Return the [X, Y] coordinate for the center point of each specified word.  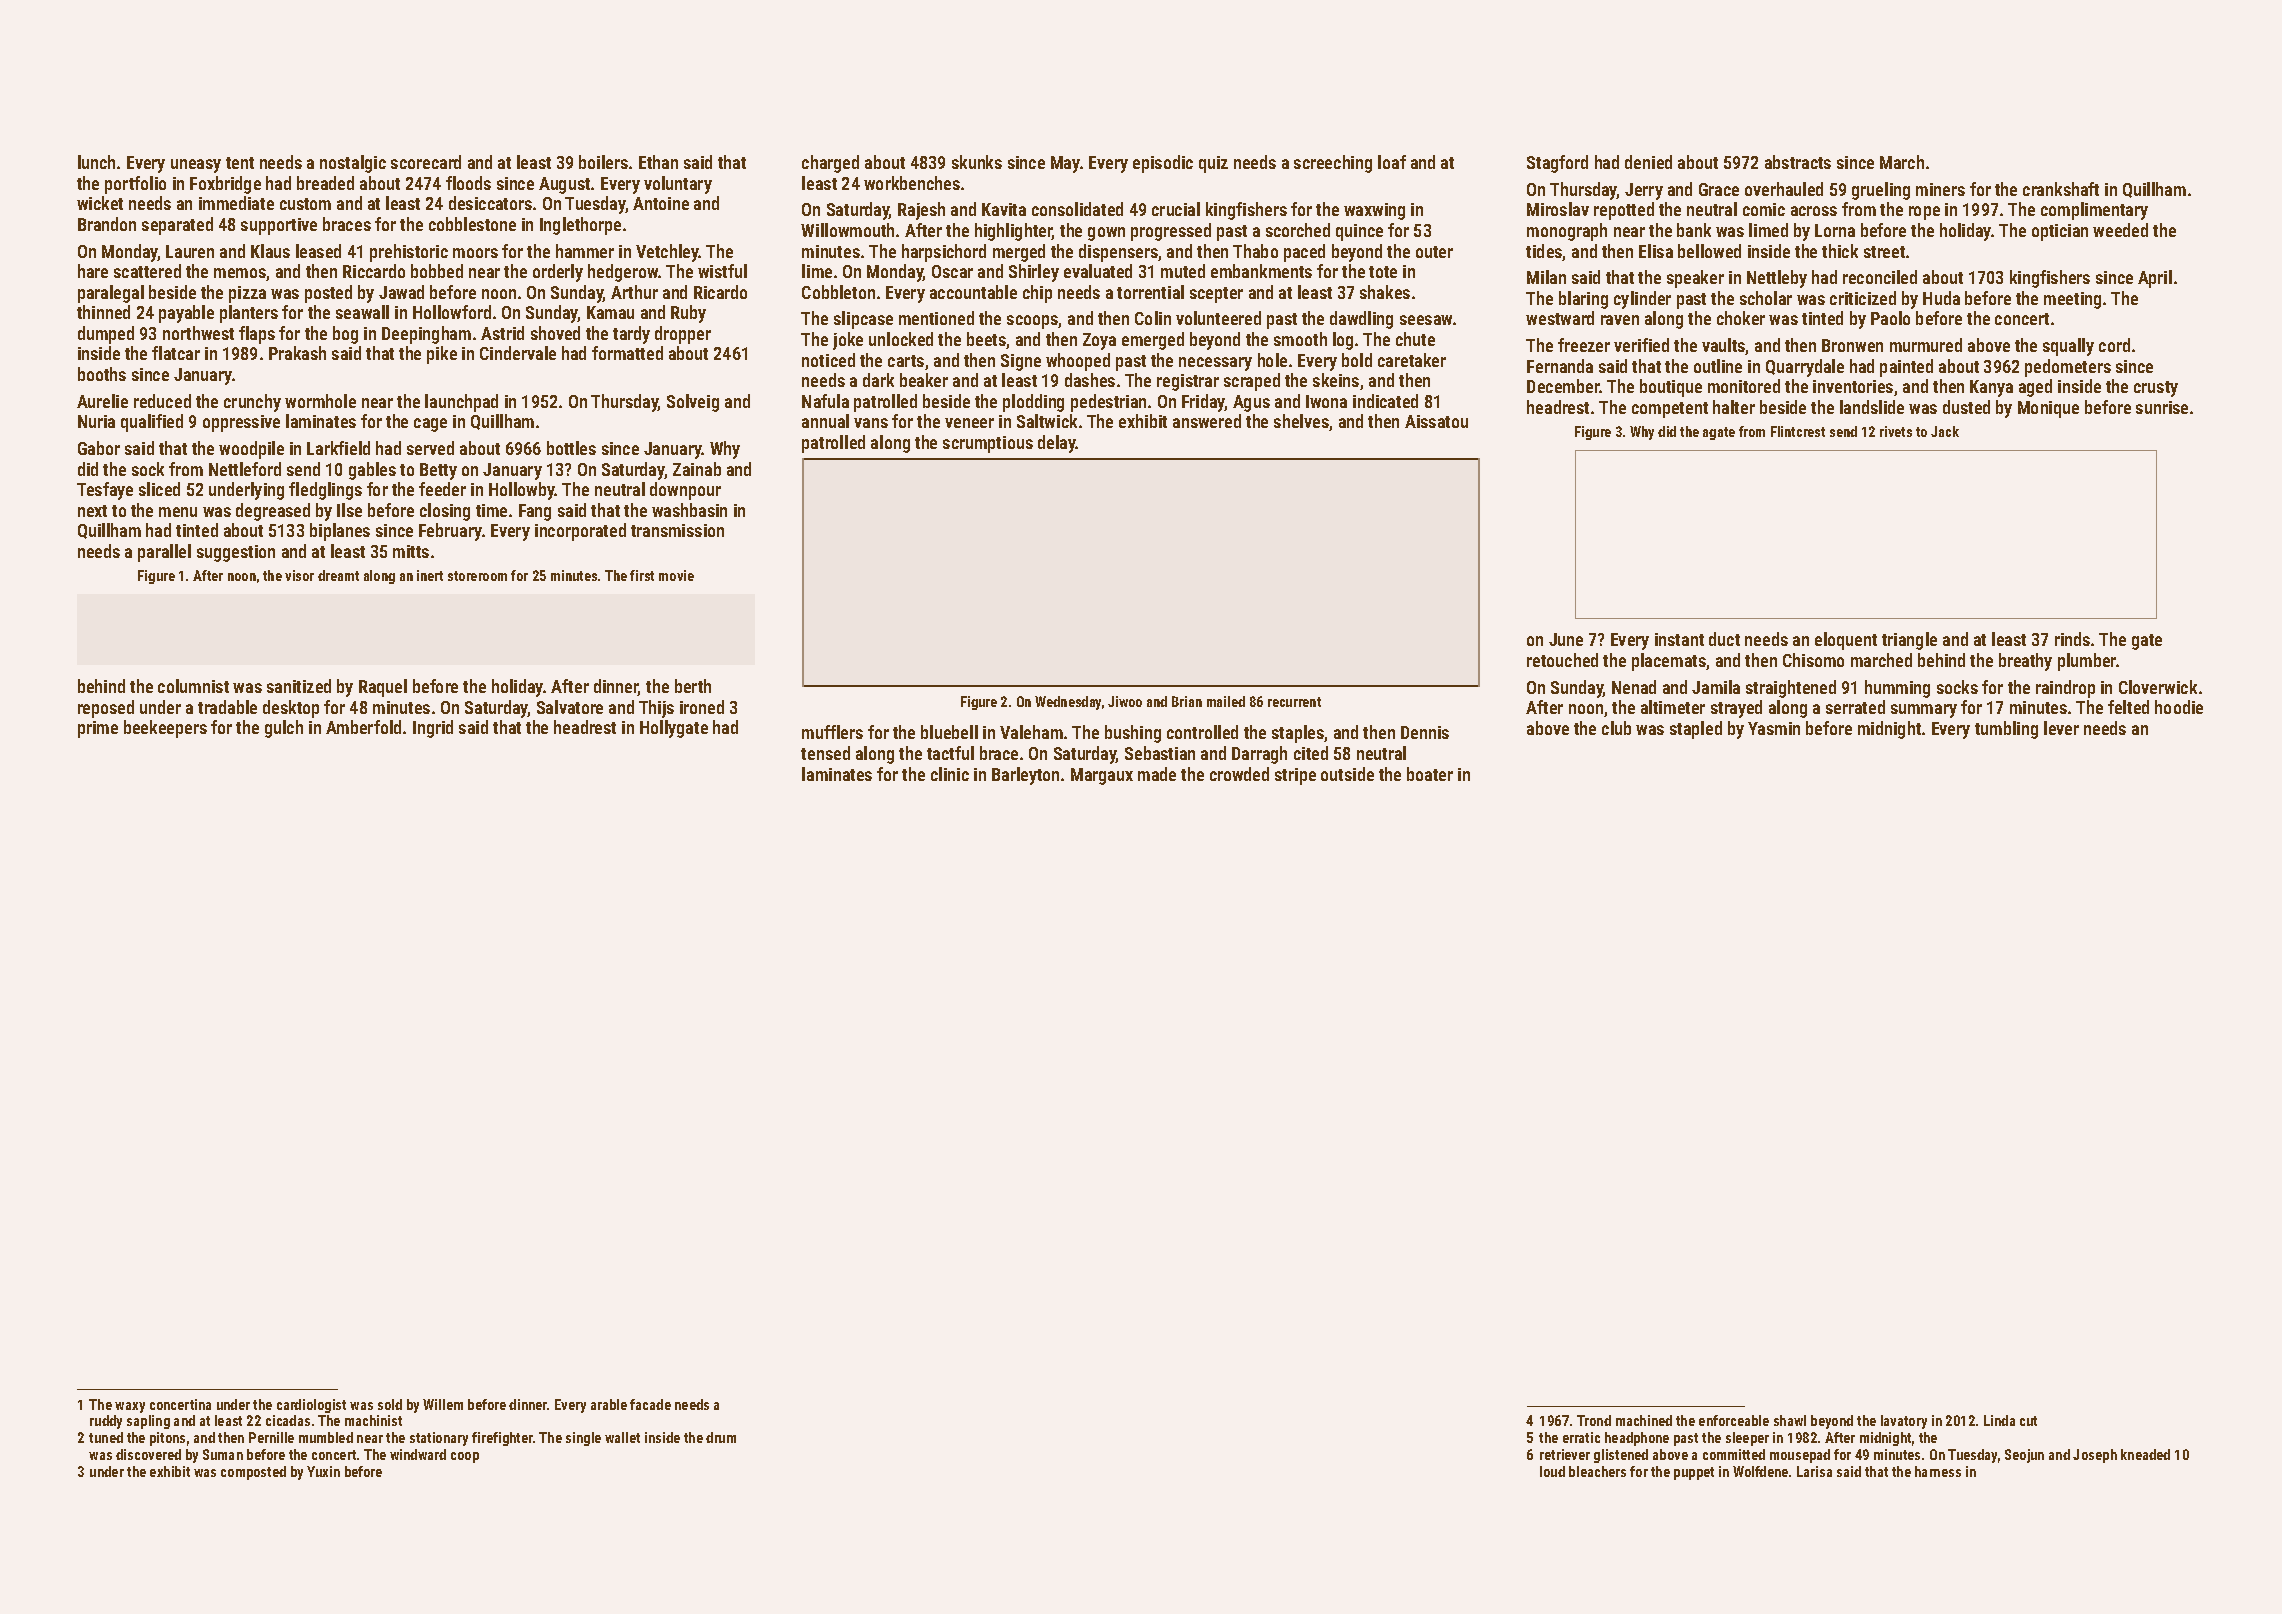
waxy [130, 1407]
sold [390, 1404]
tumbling [2006, 730]
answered [1207, 421]
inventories [1853, 386]
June [1566, 639]
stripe [1295, 776]
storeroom [477, 576]
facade [650, 1404]
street [1884, 252]
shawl [1790, 1420]
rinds [2072, 639]
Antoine [661, 203]
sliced [159, 489]
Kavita [1004, 209]
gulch [284, 729]
